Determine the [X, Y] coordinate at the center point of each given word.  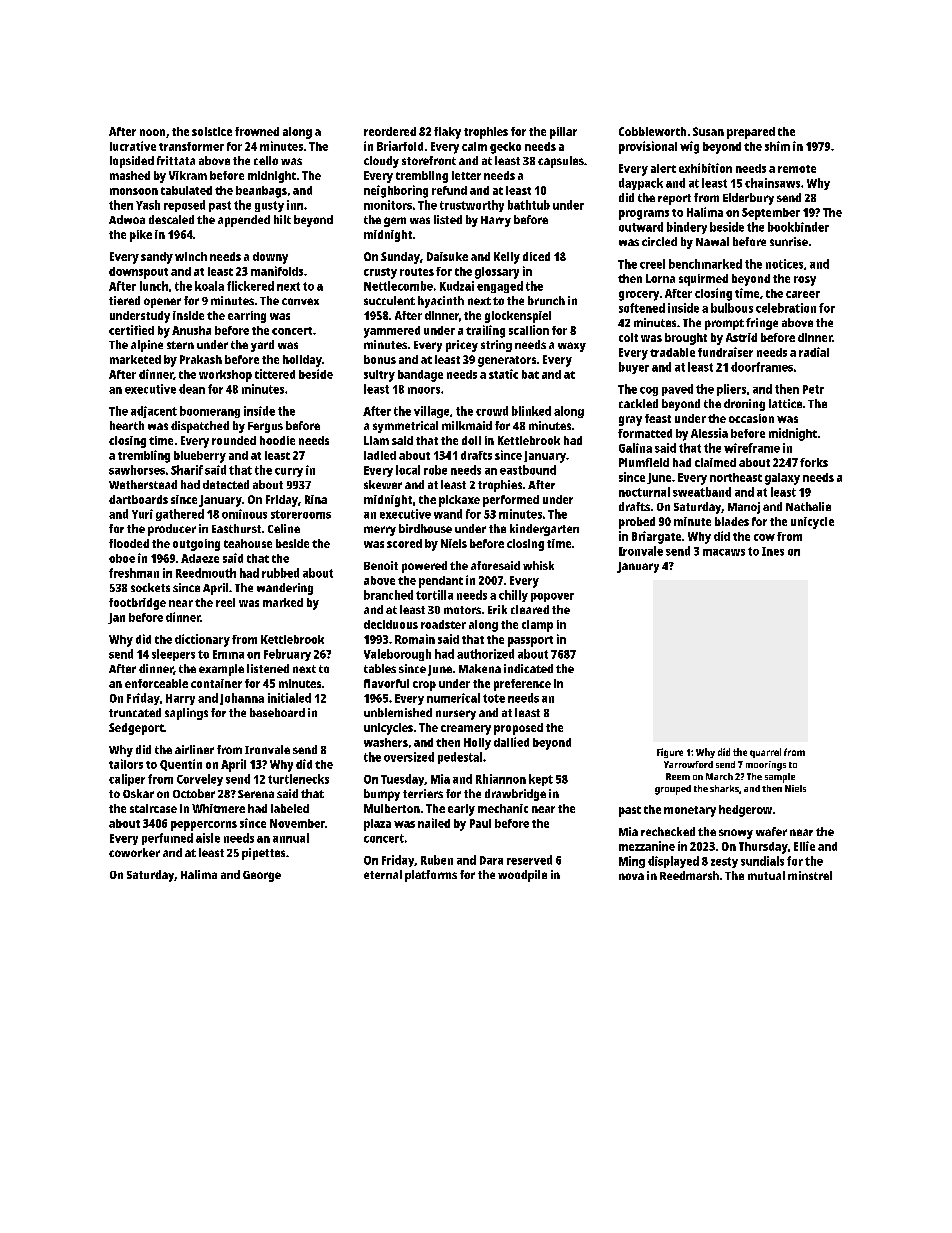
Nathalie [808, 506]
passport [530, 641]
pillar [563, 133]
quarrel [765, 753]
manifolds [277, 271]
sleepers [173, 655]
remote [797, 169]
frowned [257, 131]
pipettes [263, 854]
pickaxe [459, 501]
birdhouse [425, 528]
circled [659, 241]
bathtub [529, 205]
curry [289, 472]
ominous [244, 514]
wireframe [752, 448]
